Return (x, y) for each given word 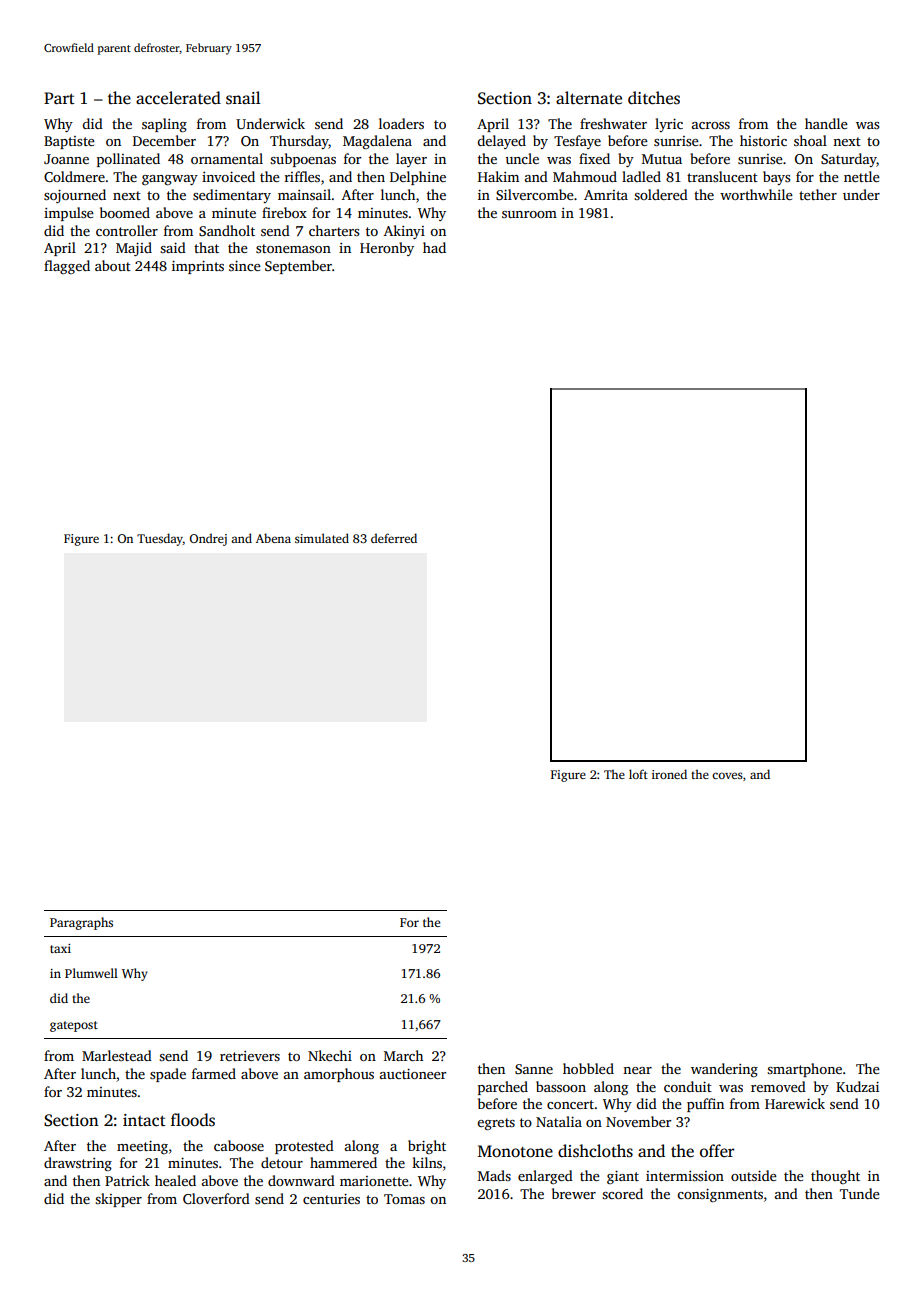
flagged (67, 267)
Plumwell (91, 973)
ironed (669, 774)
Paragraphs (81, 923)
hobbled (588, 1068)
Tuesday (160, 539)
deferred (394, 538)
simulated (322, 538)
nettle (862, 176)
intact (144, 1120)
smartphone (804, 1070)
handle (826, 123)
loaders (401, 123)
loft (638, 774)
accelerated (178, 98)
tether (818, 194)
